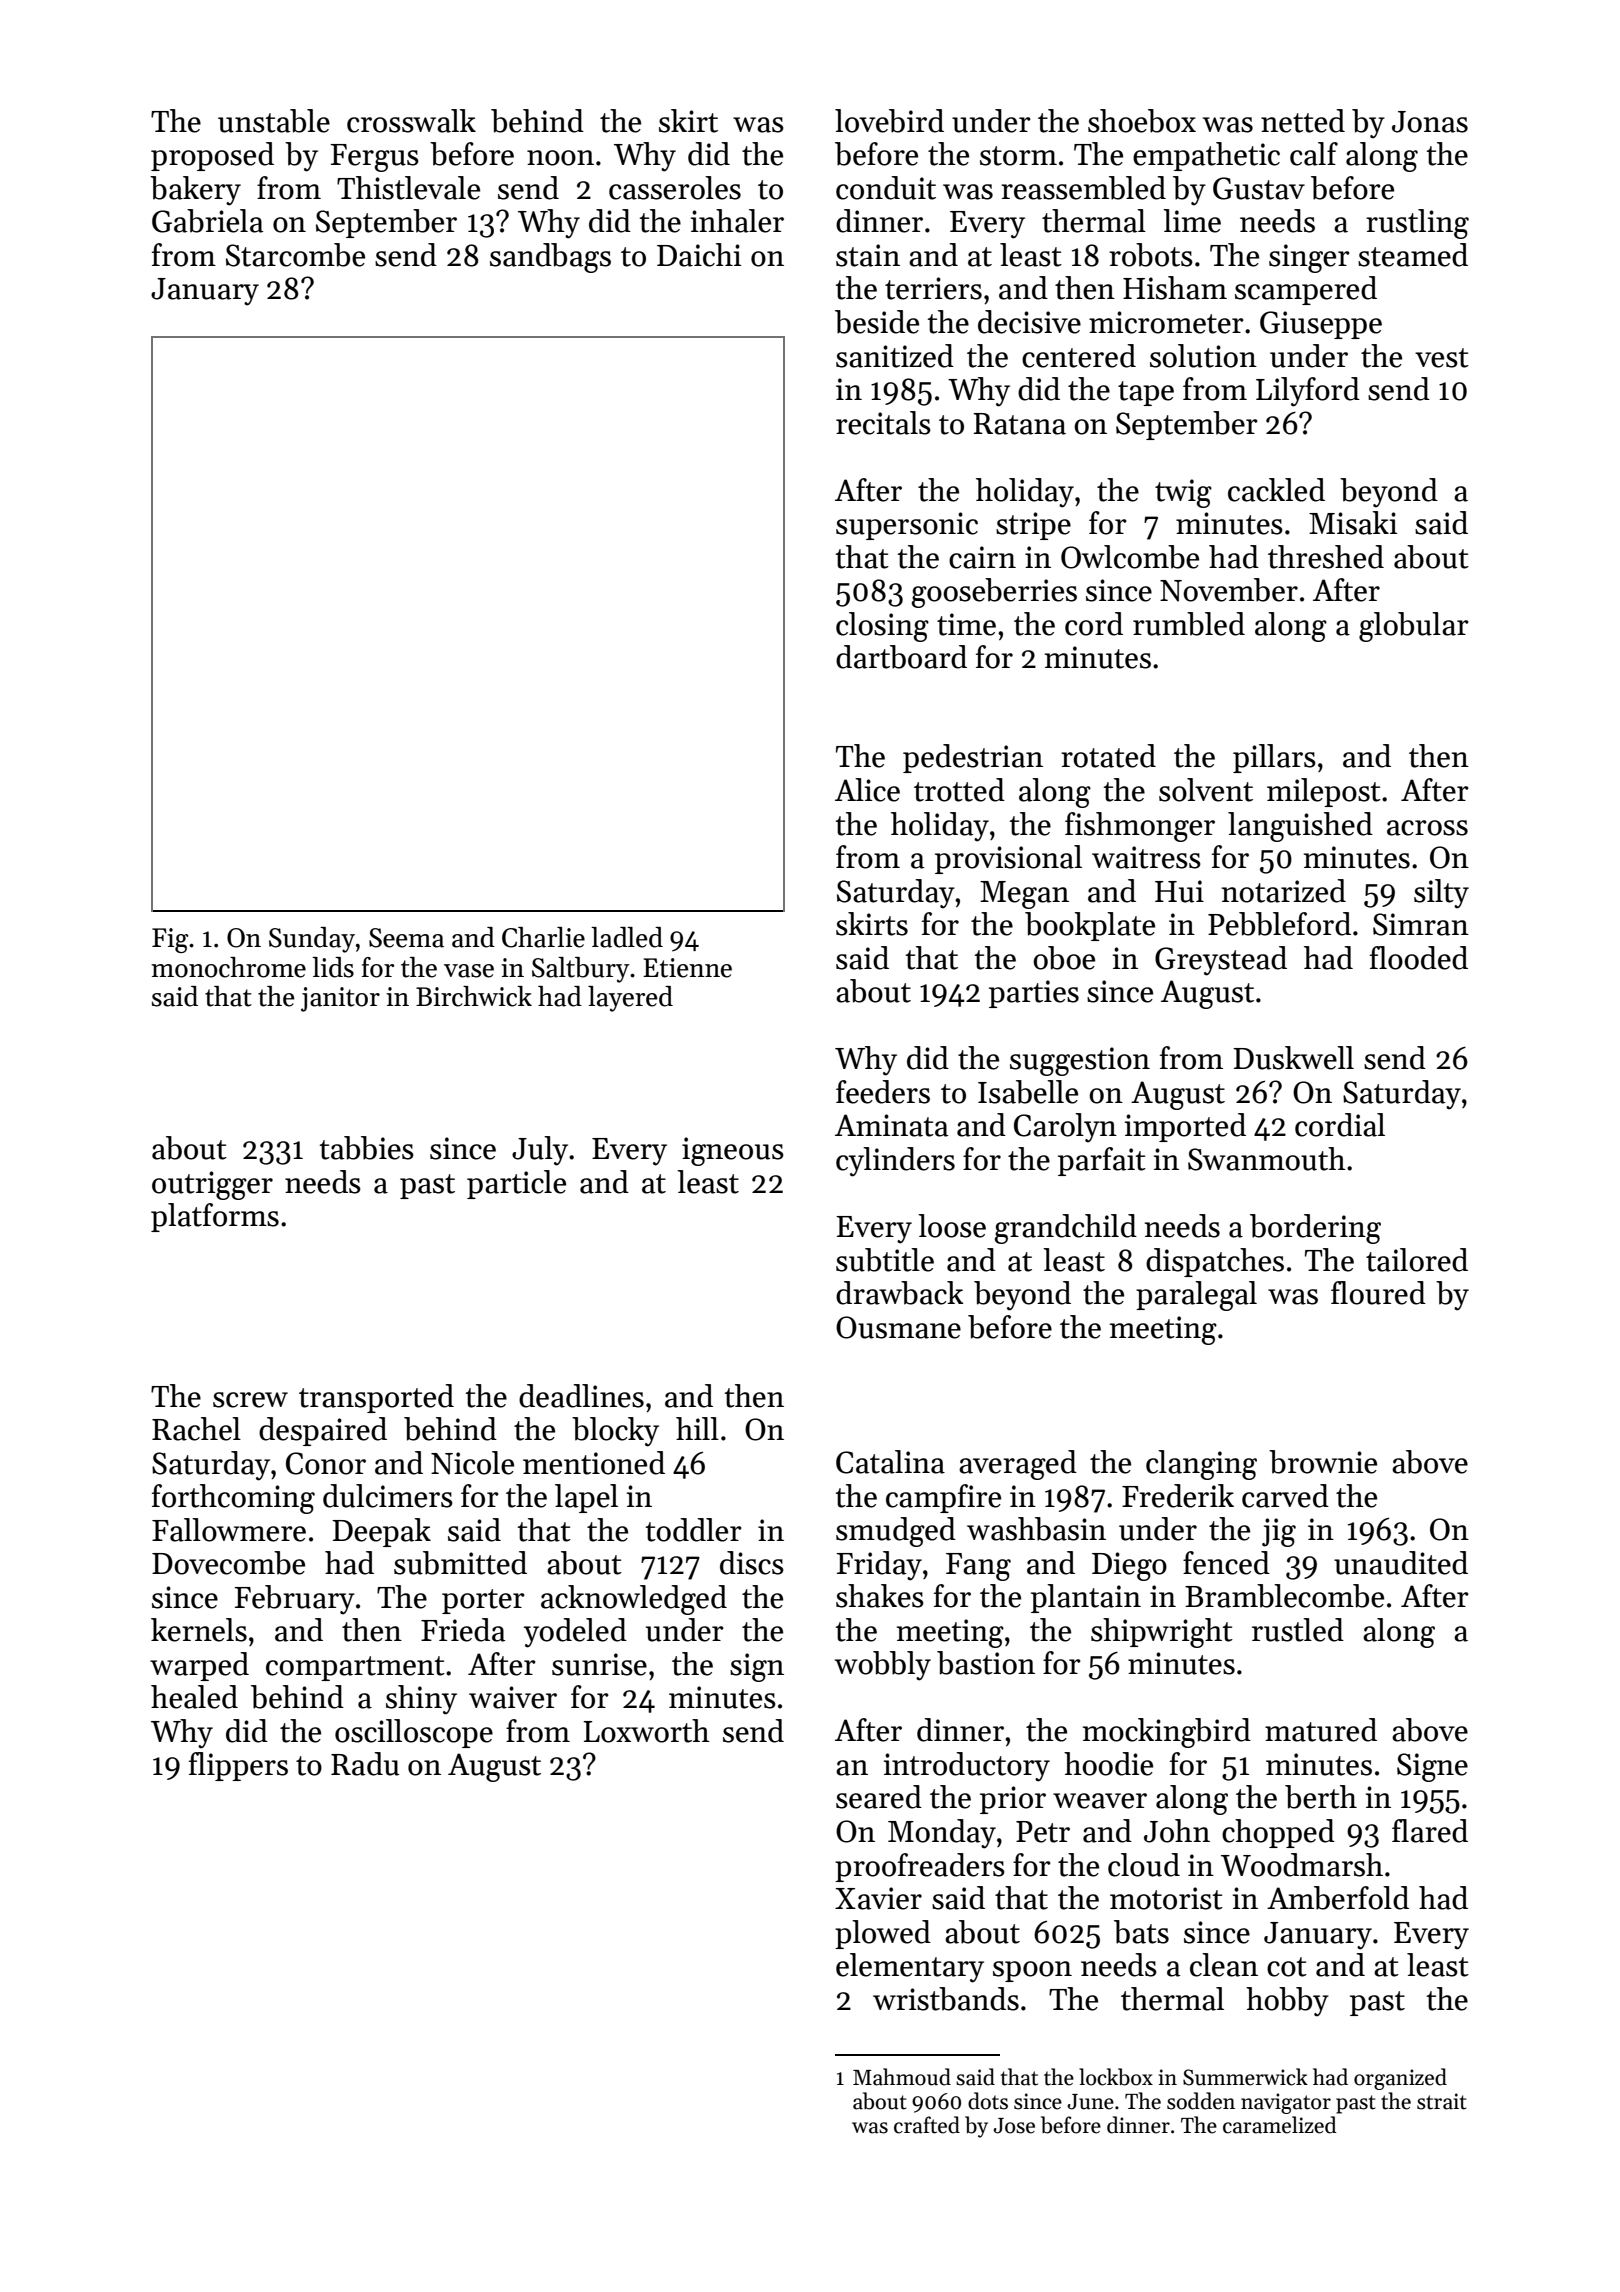 Image resolution: width=1620 pixels, height=2292 pixels. I want to click on Charlie, so click(543, 937).
